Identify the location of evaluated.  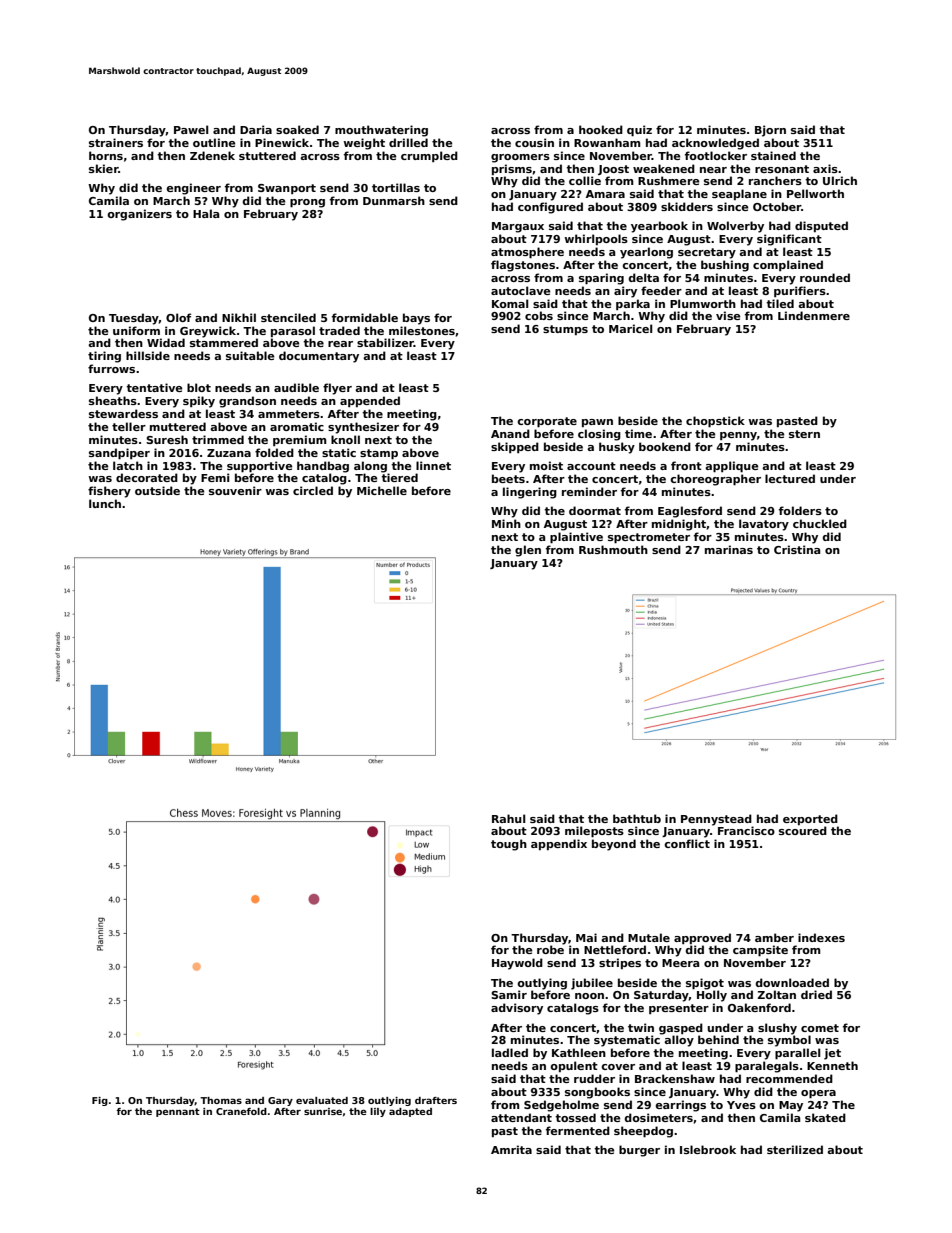
(322, 1100).
